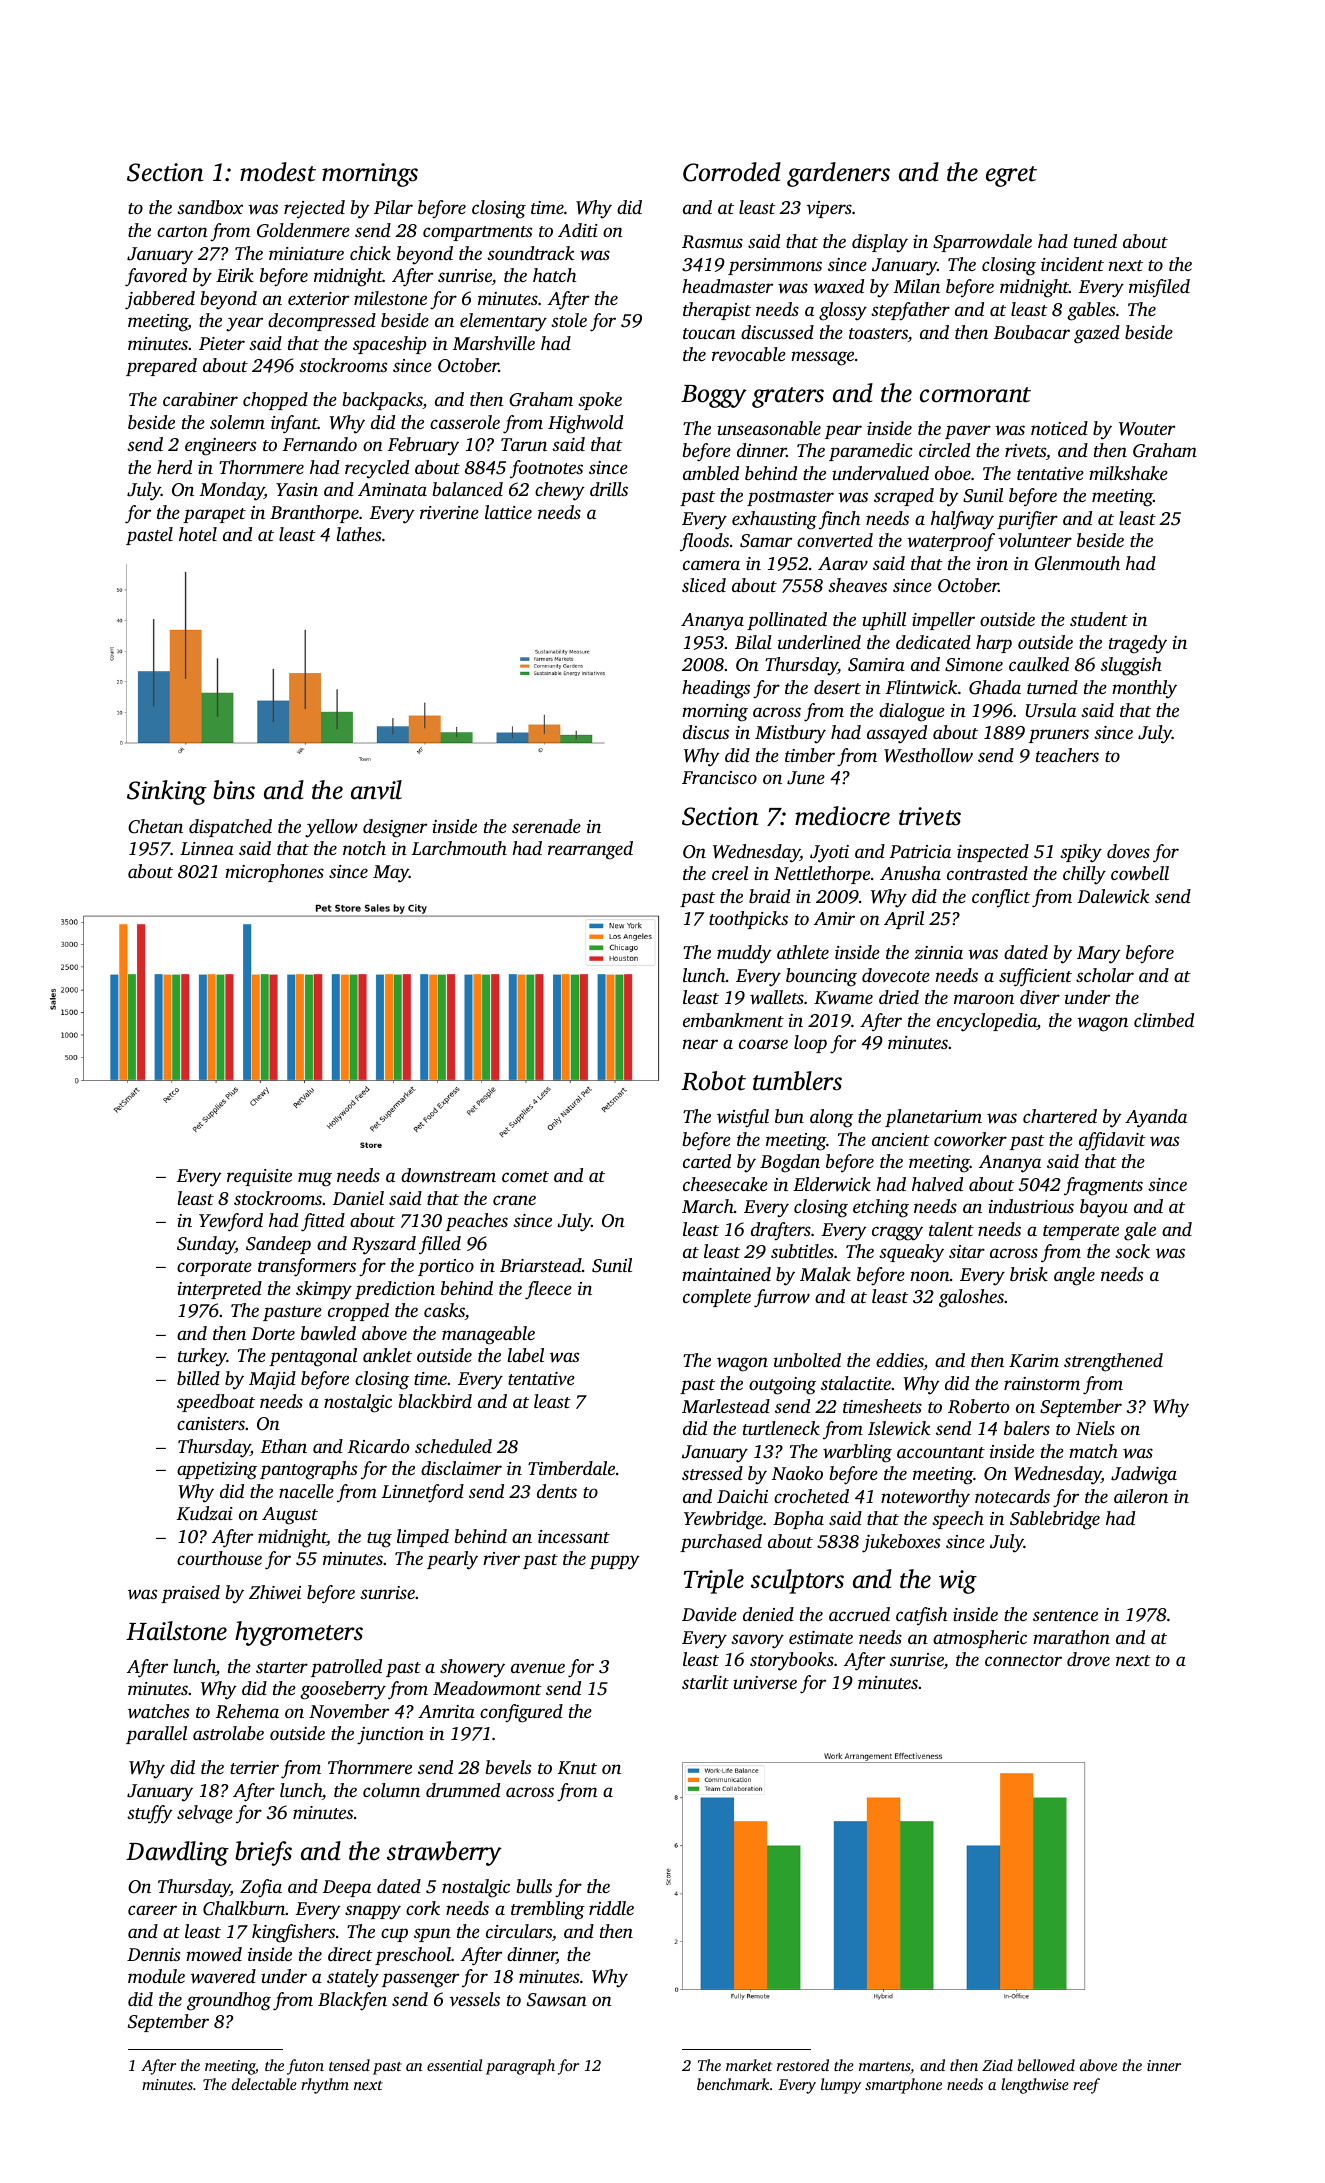  I want to click on Pilar, so click(393, 207).
